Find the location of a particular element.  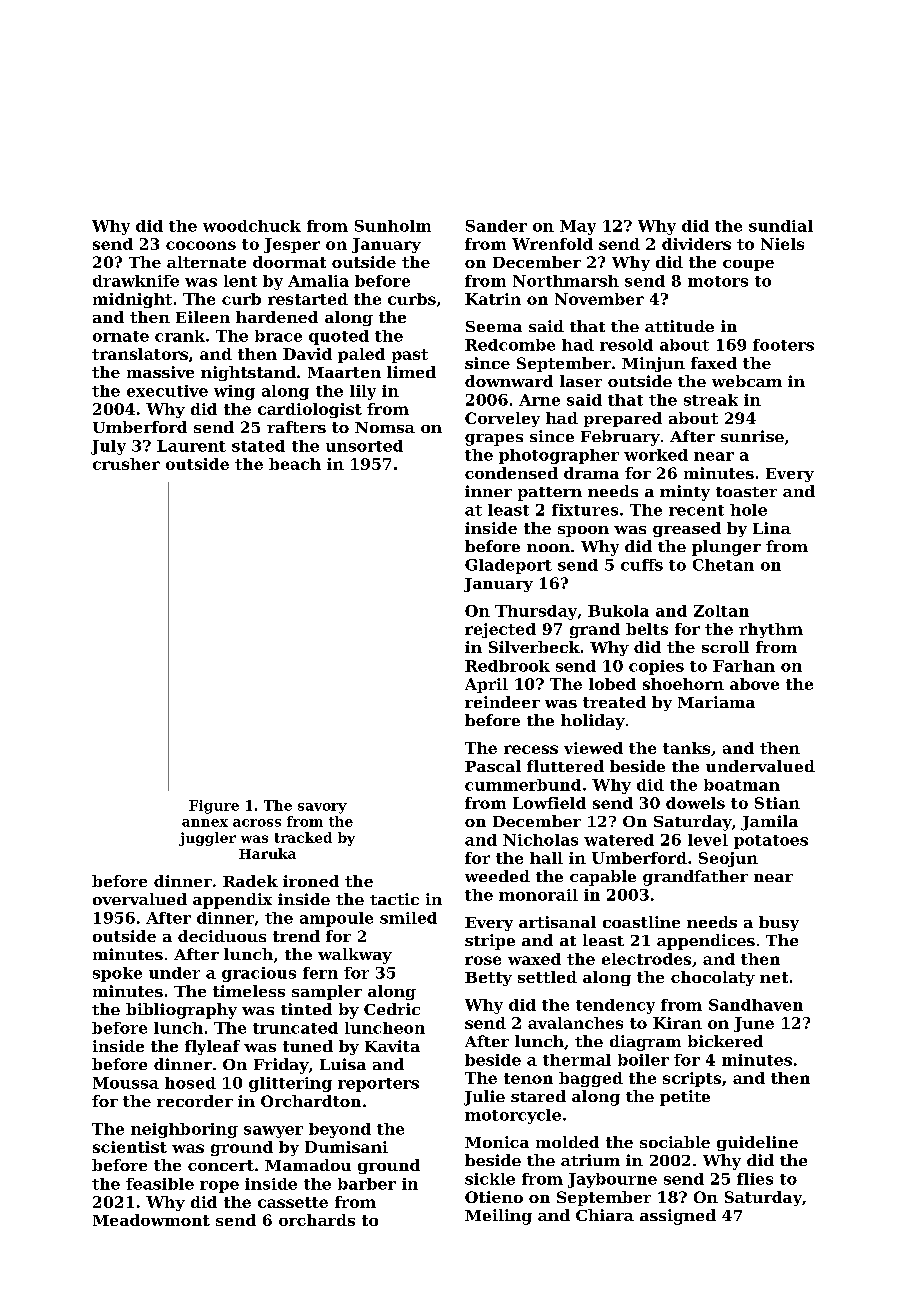

Sander is located at coordinates (496, 226).
